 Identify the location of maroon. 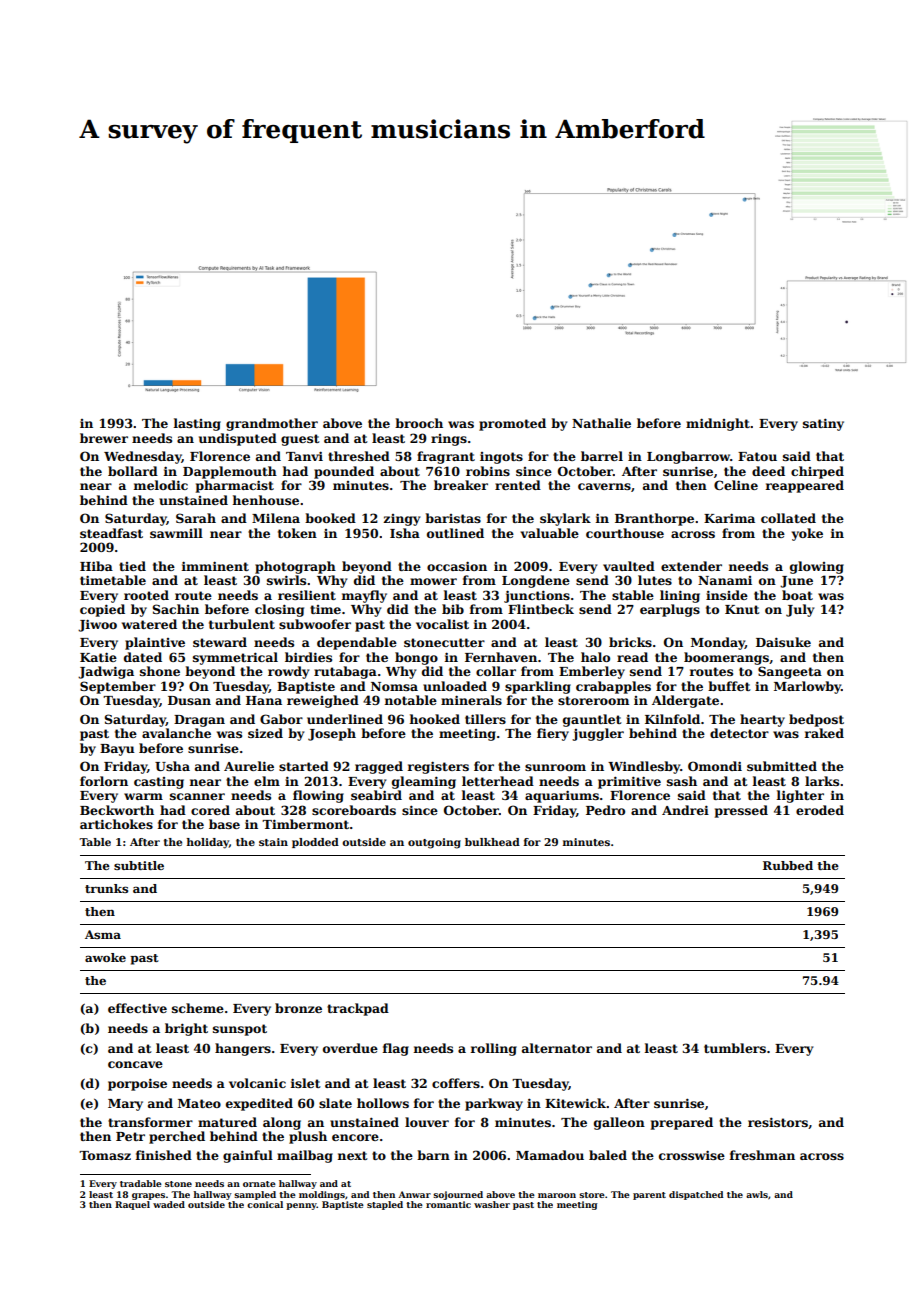
(557, 1195).
